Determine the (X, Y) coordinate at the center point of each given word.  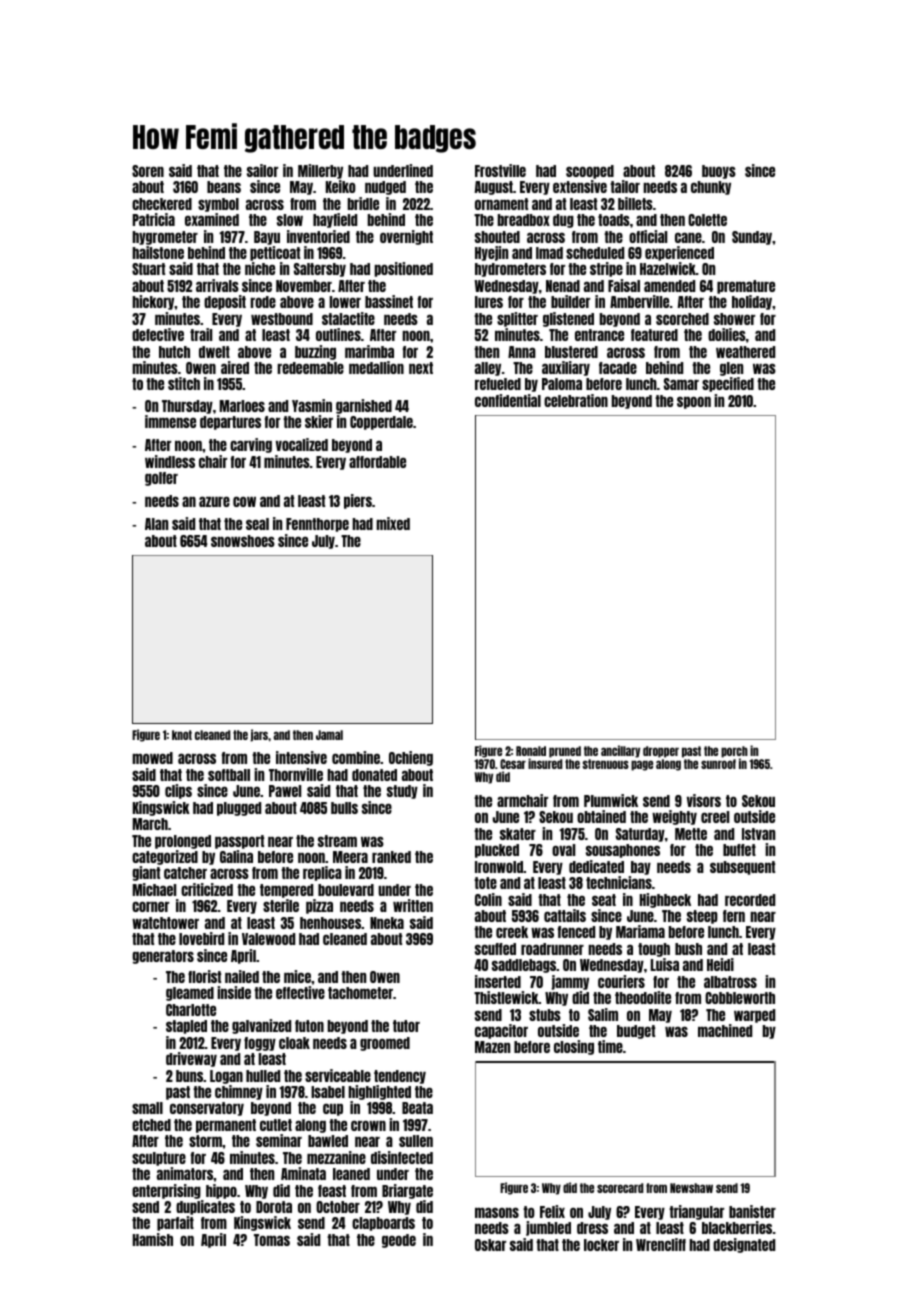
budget (636, 1032)
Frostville (500, 170)
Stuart (148, 269)
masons (497, 1212)
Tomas (272, 1240)
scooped (590, 172)
